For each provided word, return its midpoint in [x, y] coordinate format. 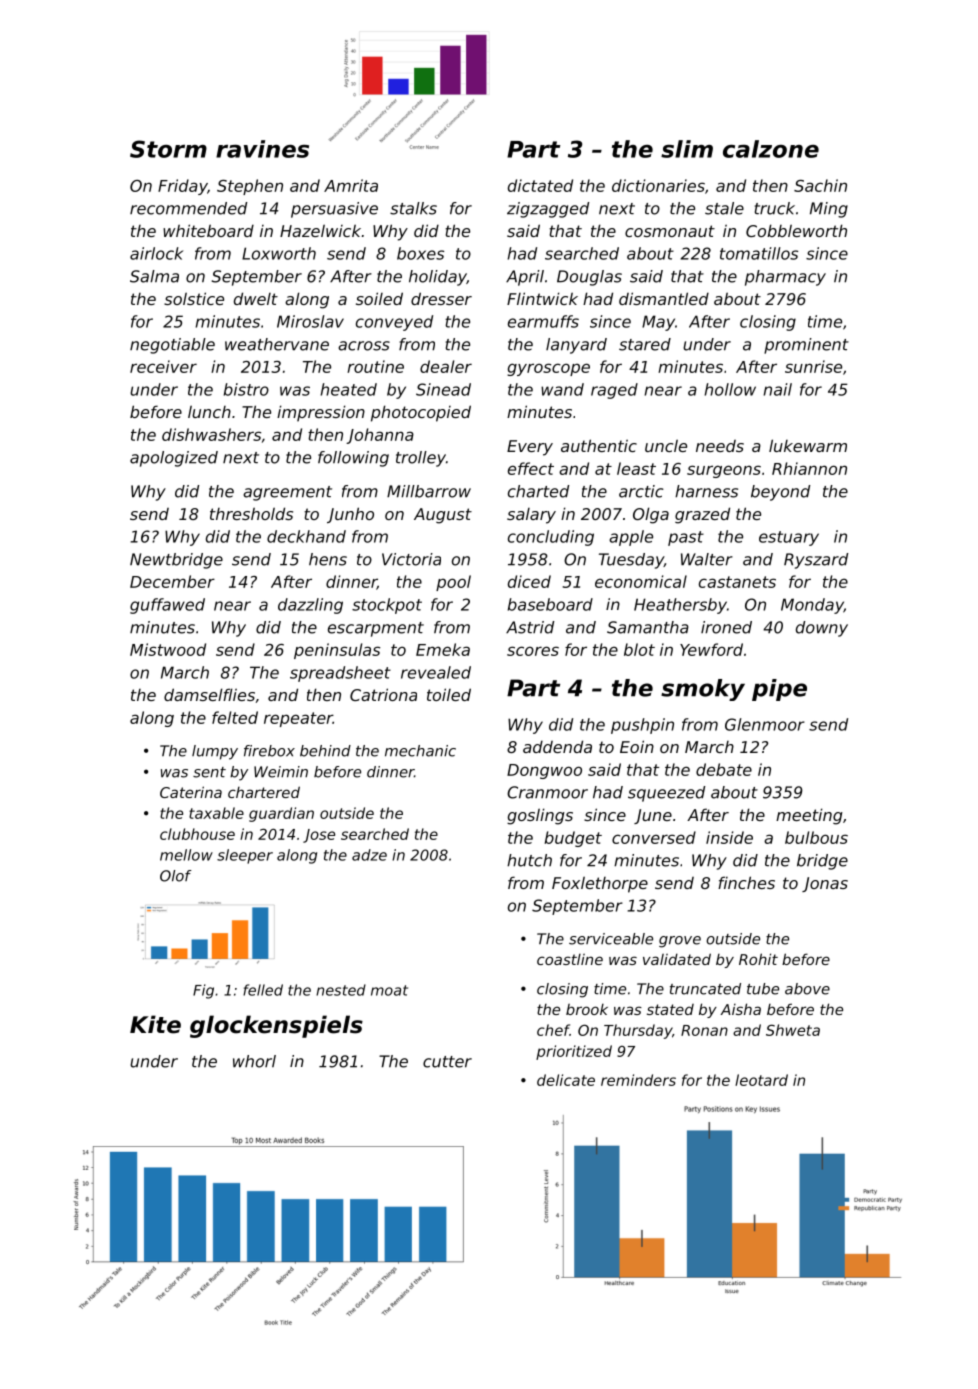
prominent [806, 346]
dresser [441, 298]
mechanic [420, 751]
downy [822, 629]
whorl [254, 1061]
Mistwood [168, 649]
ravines [262, 149]
